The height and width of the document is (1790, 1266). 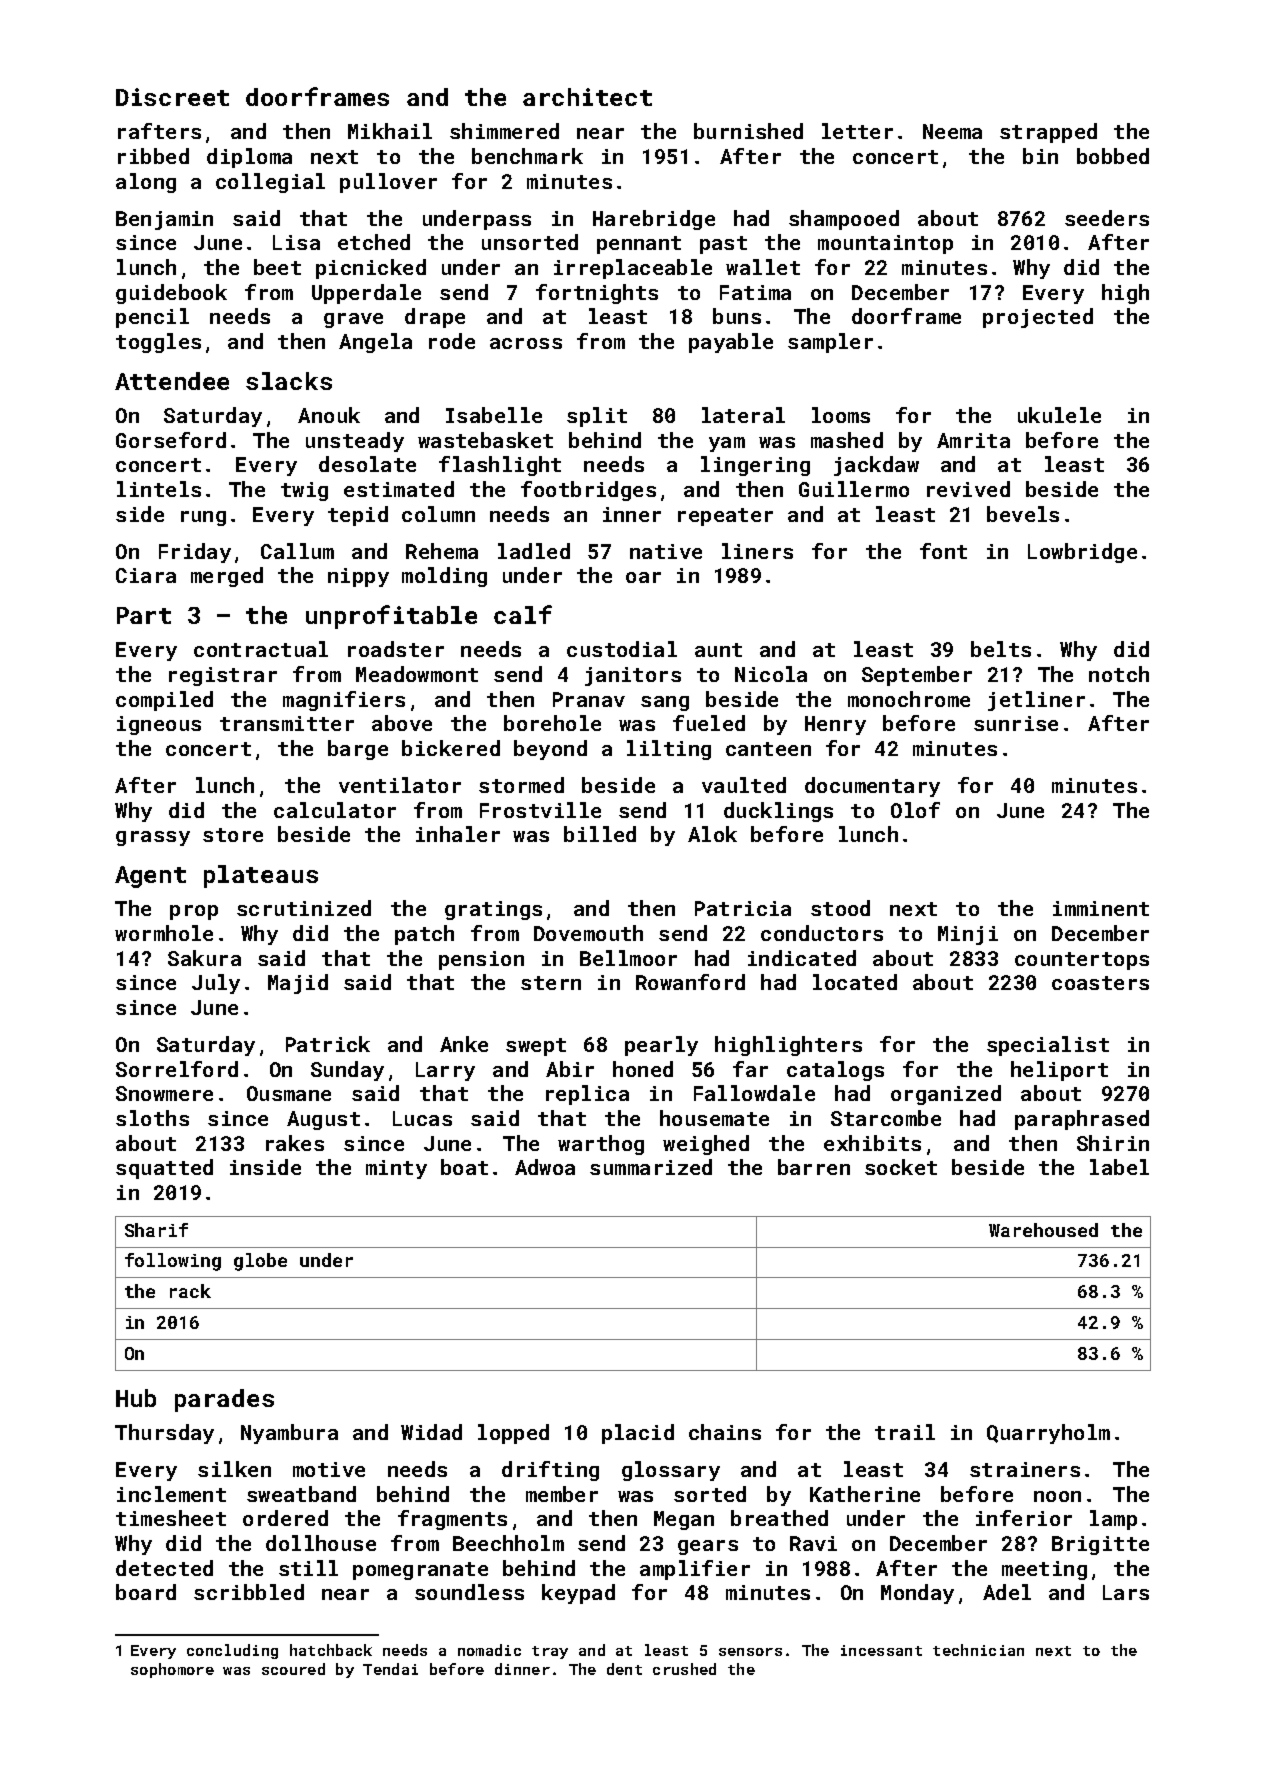 I want to click on Callum, so click(x=297, y=551).
